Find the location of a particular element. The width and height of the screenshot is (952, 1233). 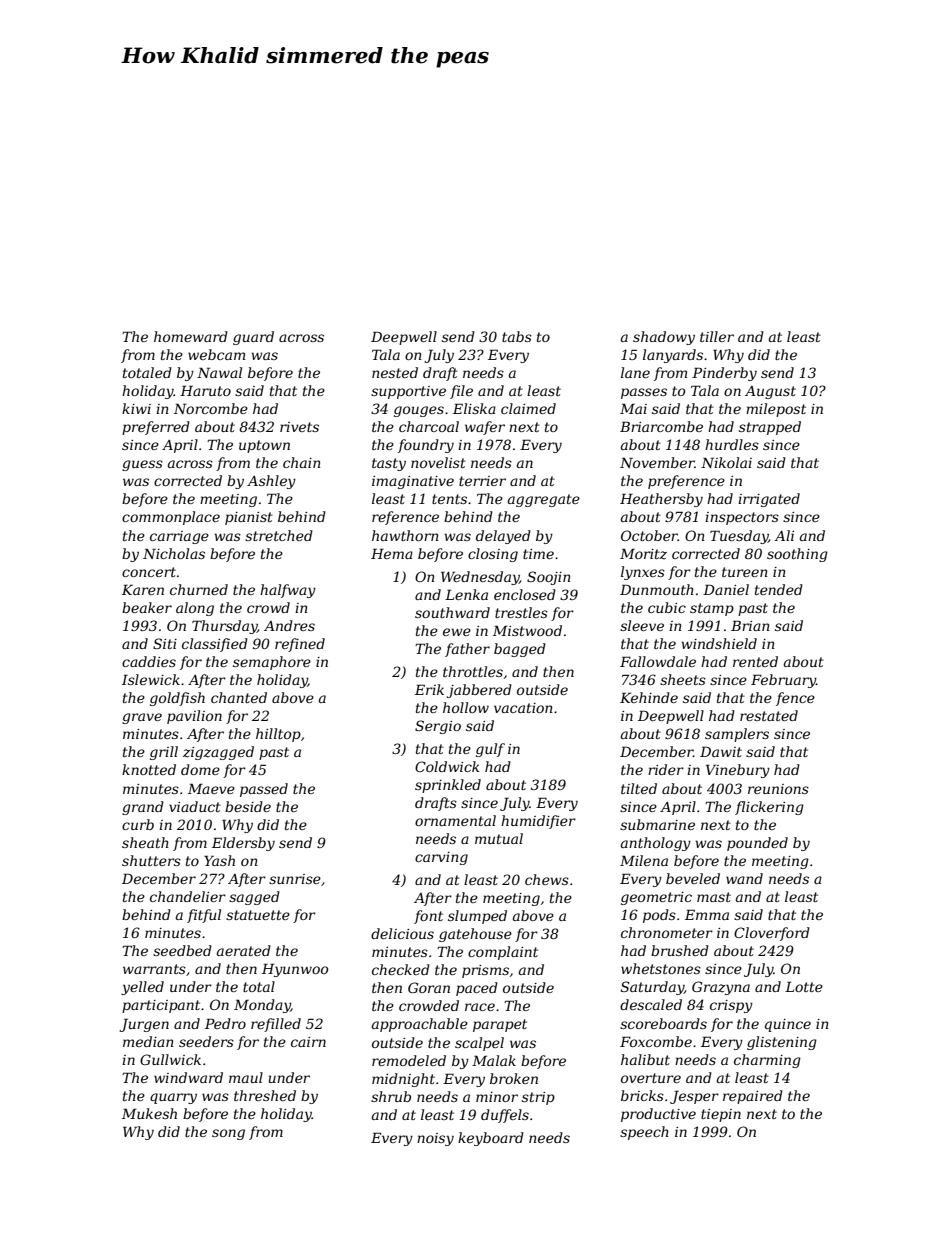

anthology is located at coordinates (656, 844).
